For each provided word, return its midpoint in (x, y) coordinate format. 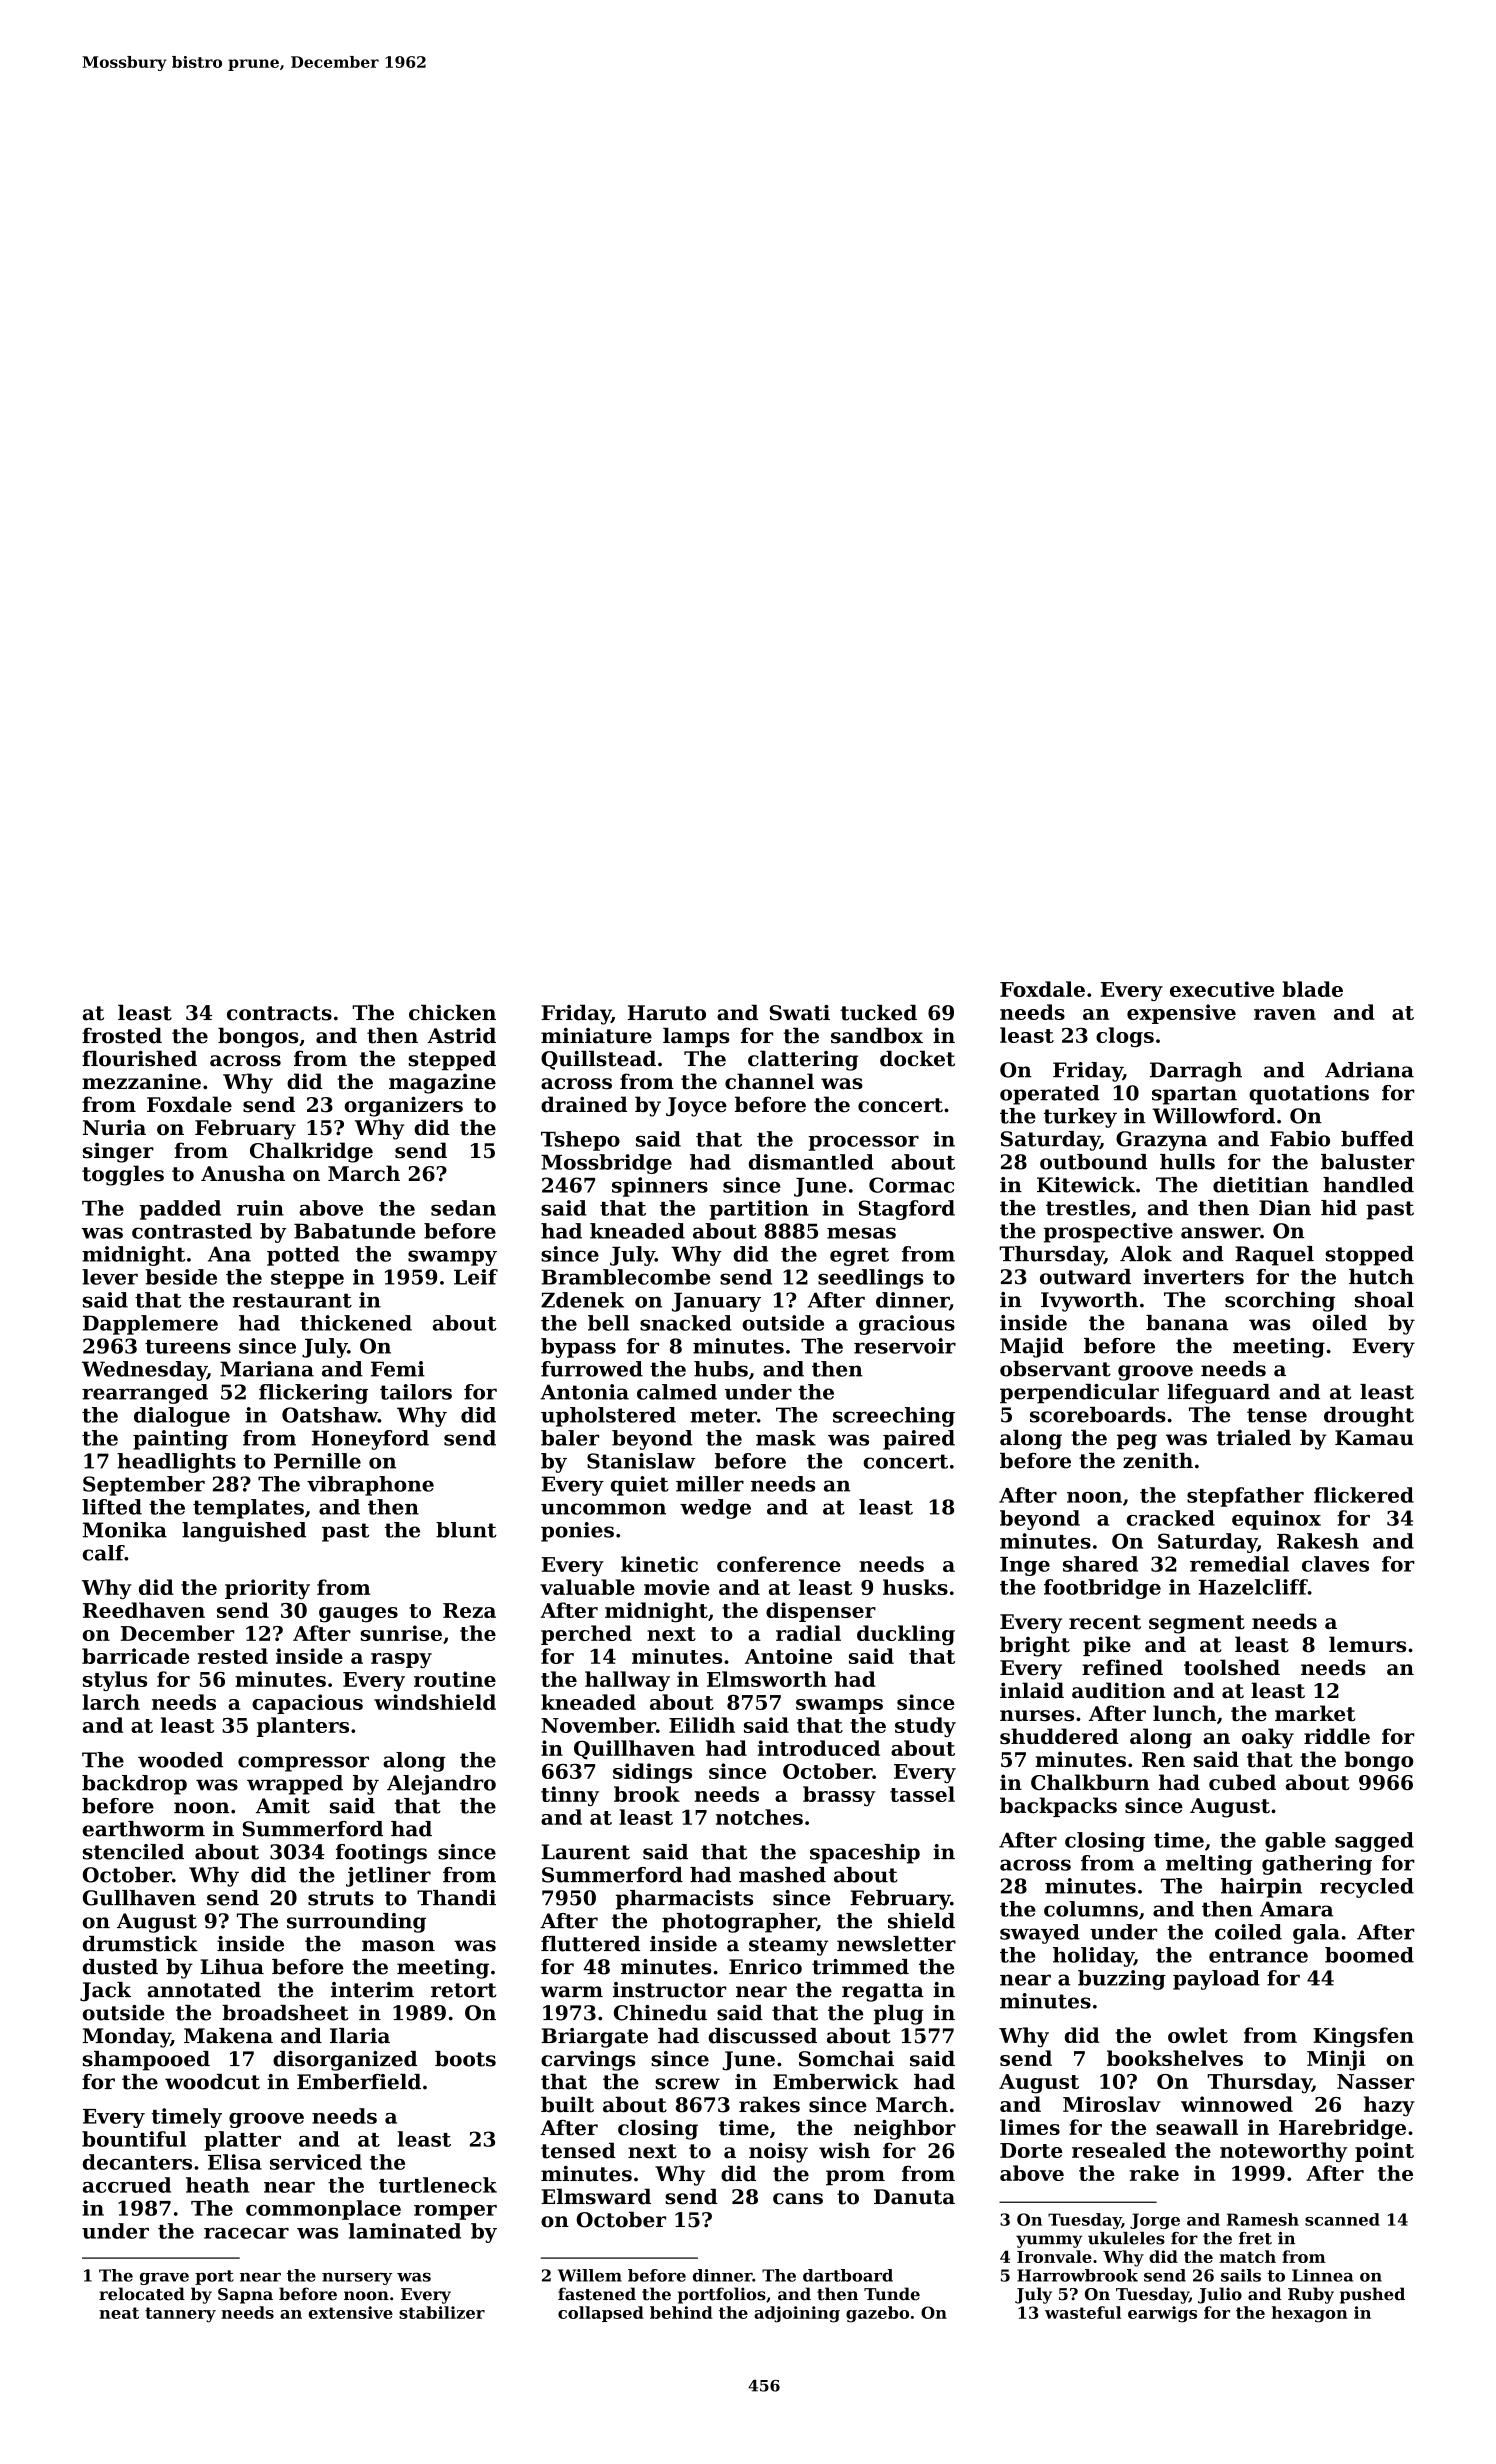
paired (919, 1440)
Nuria (114, 1127)
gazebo (877, 2314)
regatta (883, 1992)
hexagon (1309, 2314)
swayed (1040, 1934)
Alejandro (441, 1785)
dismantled (811, 1162)
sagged (1374, 1842)
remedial (1239, 1564)
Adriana (1369, 1070)
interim (372, 1990)
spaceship (865, 1854)
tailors (416, 1392)
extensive (350, 2312)
